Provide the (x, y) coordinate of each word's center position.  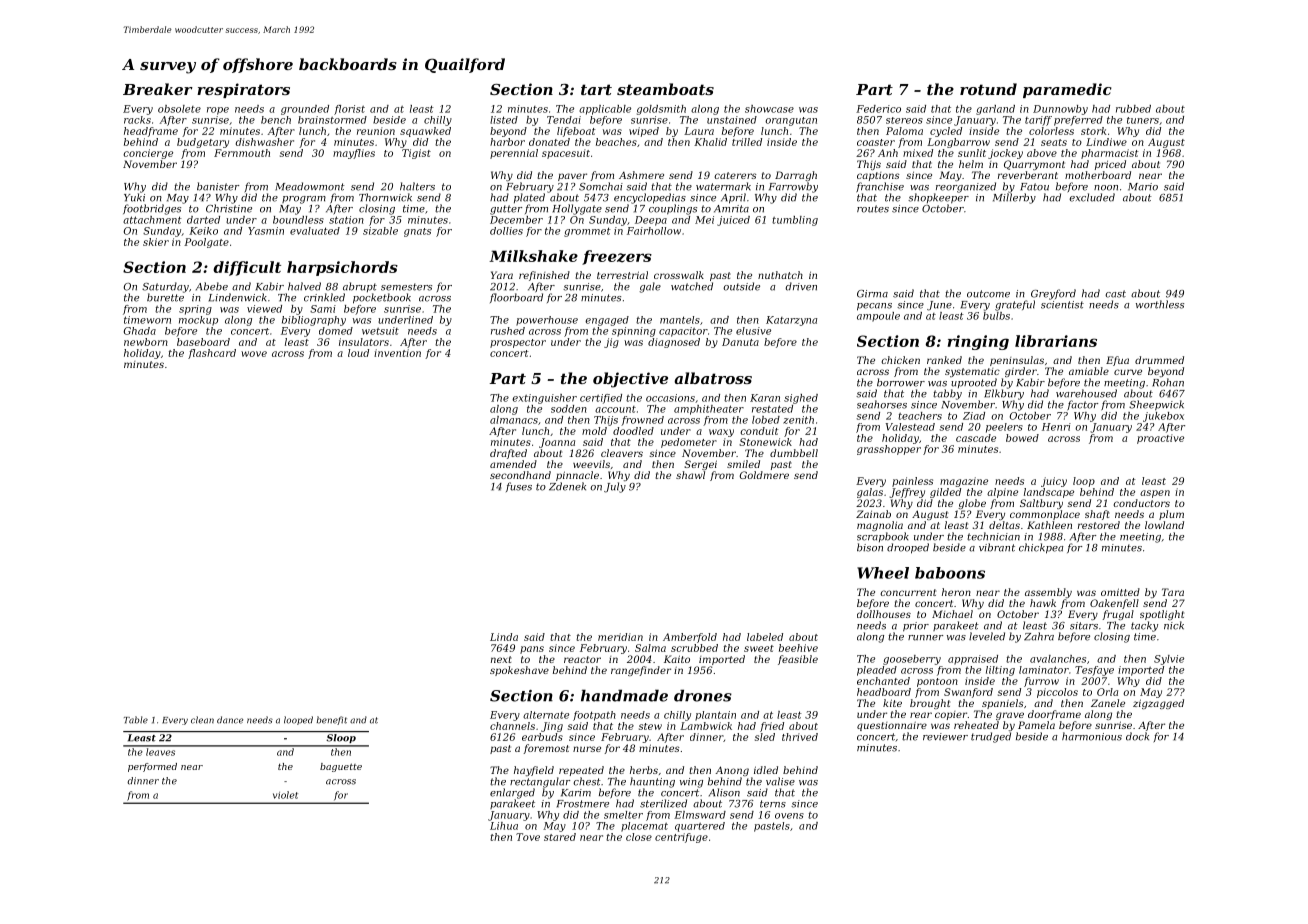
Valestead (910, 427)
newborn (146, 342)
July (615, 487)
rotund (988, 89)
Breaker (158, 89)
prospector (518, 343)
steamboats (665, 89)
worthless (1160, 304)
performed (152, 767)
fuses (519, 487)
